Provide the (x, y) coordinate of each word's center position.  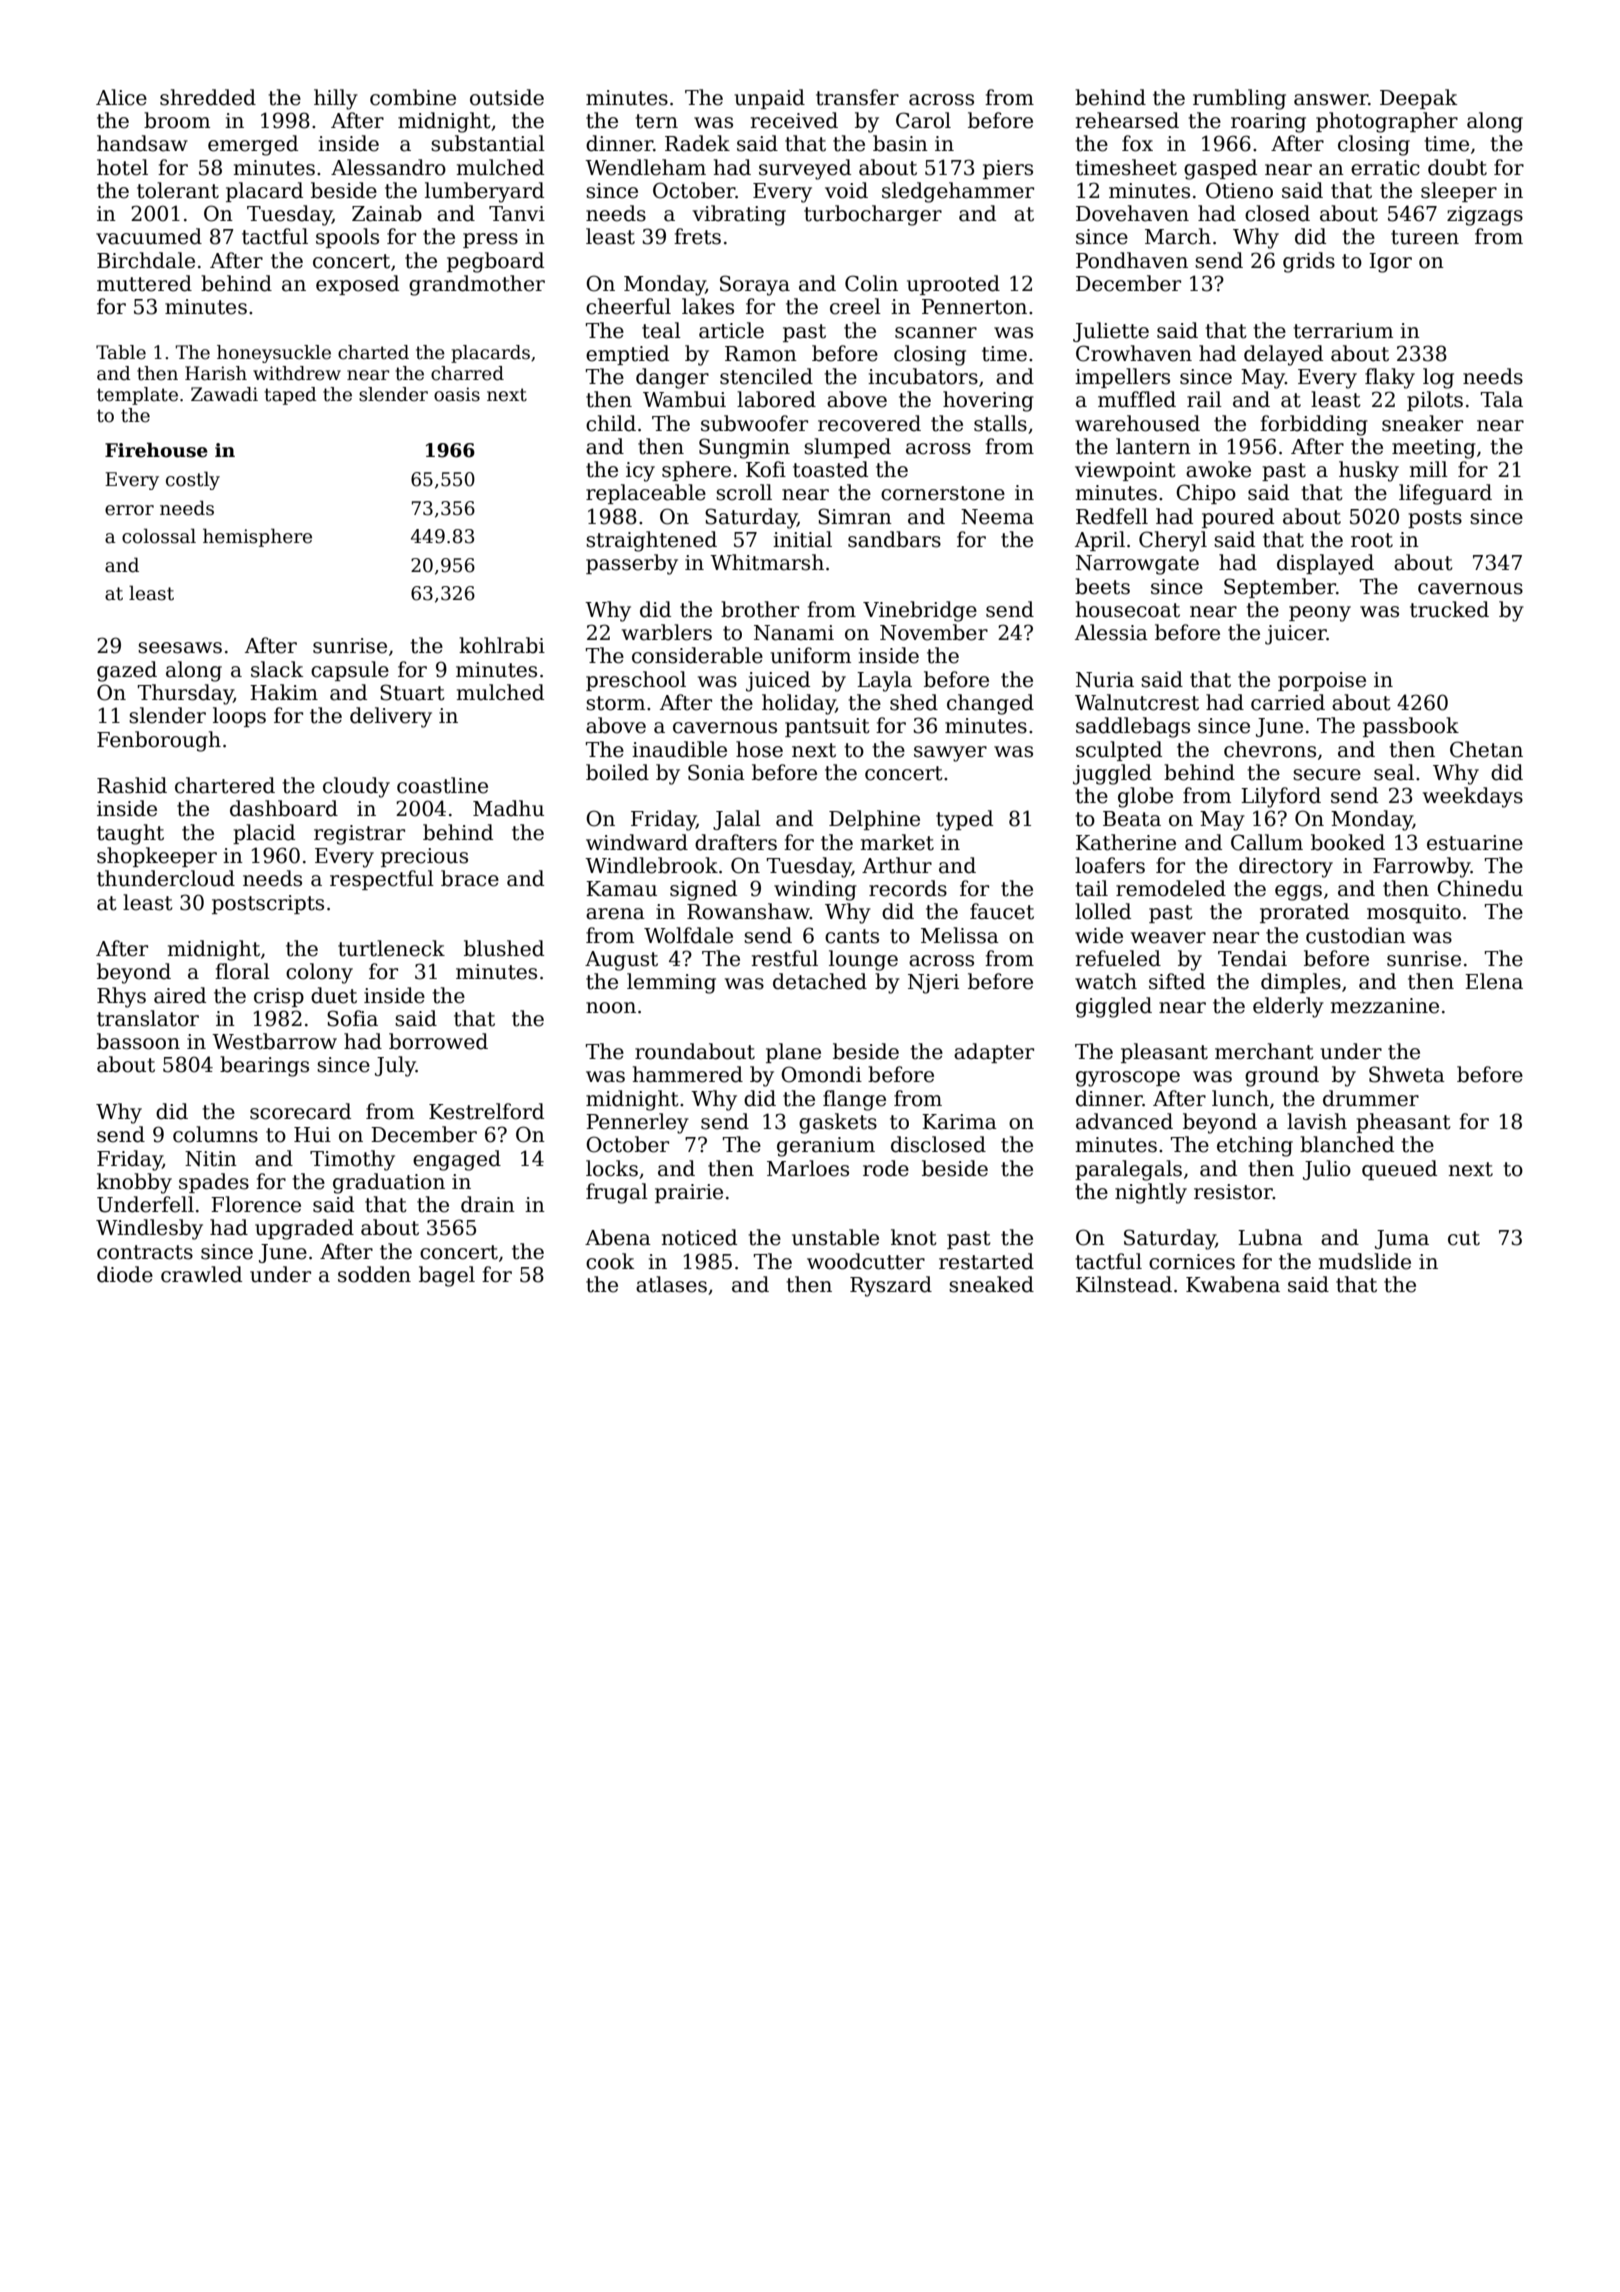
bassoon (138, 1041)
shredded (208, 97)
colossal (159, 536)
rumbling (1239, 99)
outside (507, 97)
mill (1429, 469)
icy (640, 472)
